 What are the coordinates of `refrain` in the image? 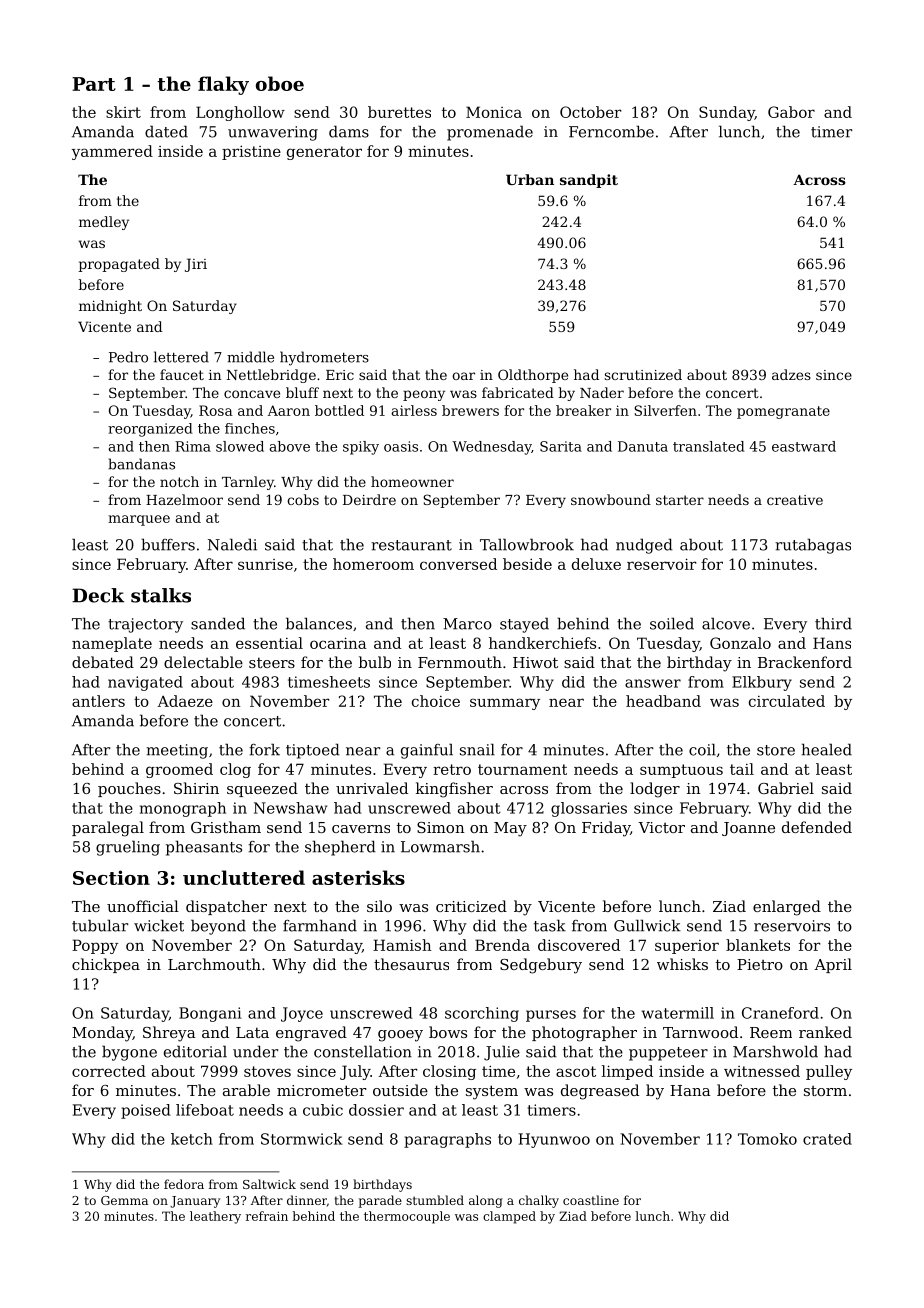 It's located at (267, 1216).
